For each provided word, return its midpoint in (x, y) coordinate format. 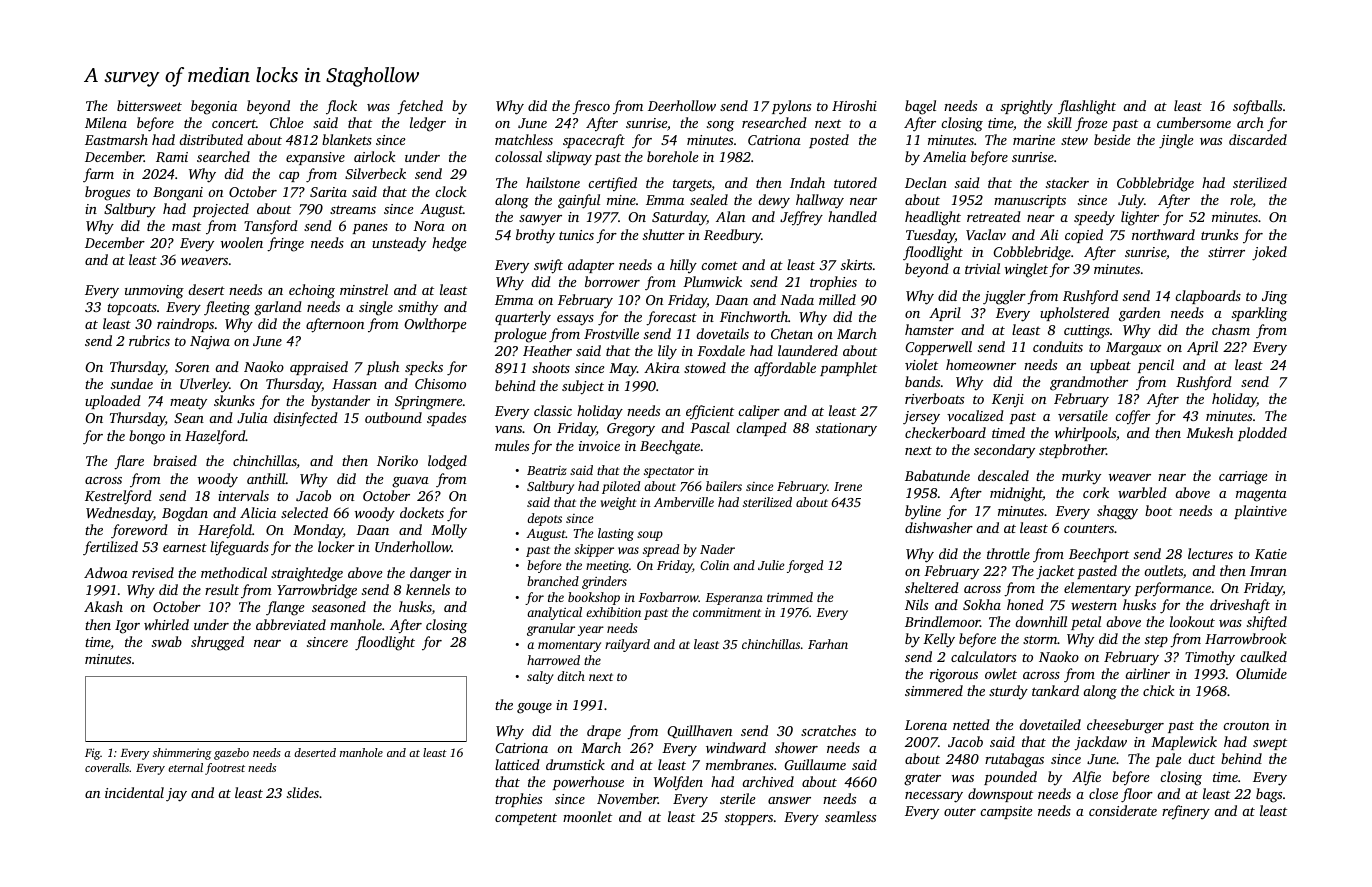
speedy (1094, 218)
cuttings (1087, 332)
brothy (535, 236)
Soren (192, 367)
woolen (242, 242)
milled (837, 299)
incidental (134, 792)
